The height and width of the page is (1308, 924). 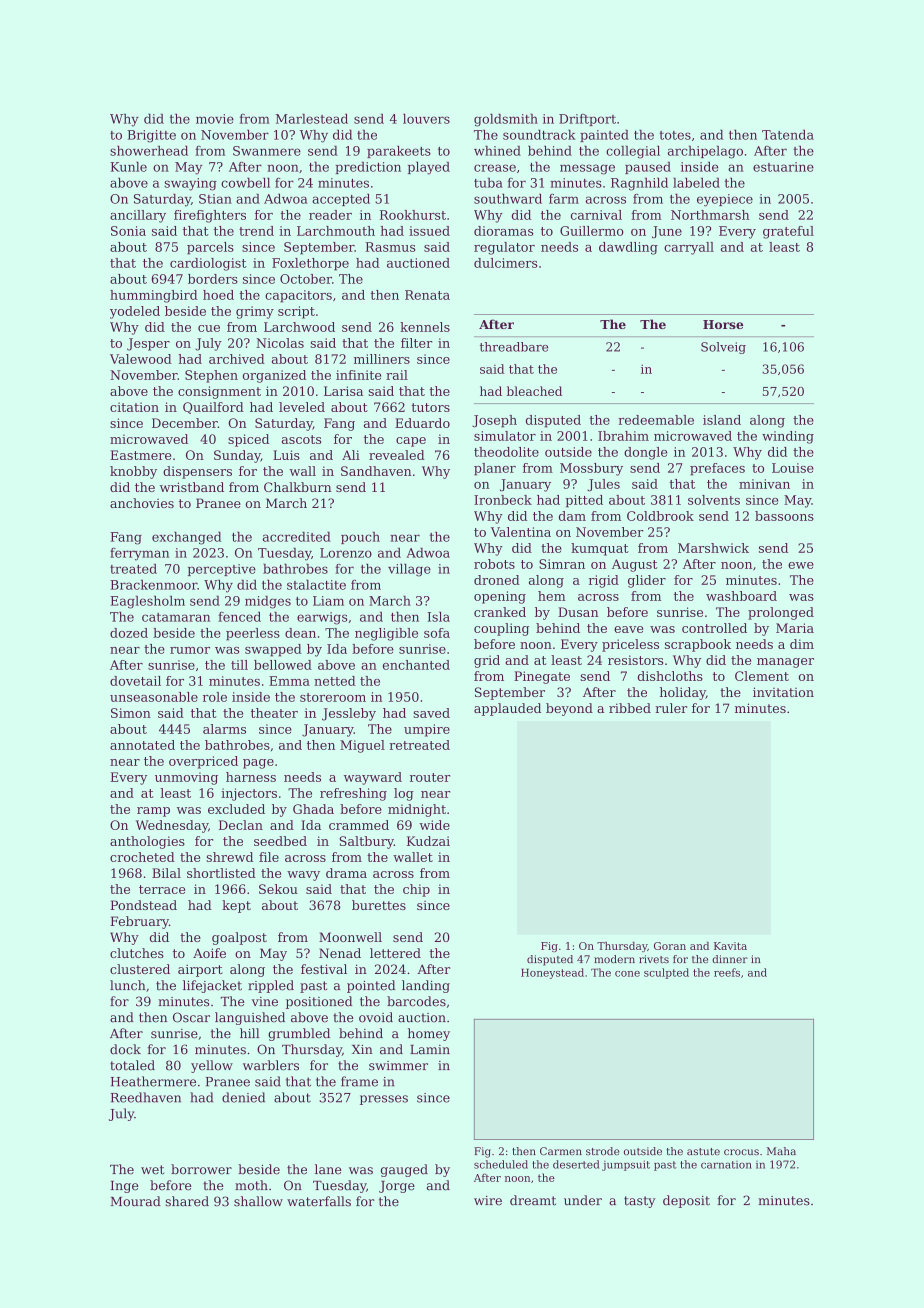 I want to click on Inge, so click(x=125, y=1187).
